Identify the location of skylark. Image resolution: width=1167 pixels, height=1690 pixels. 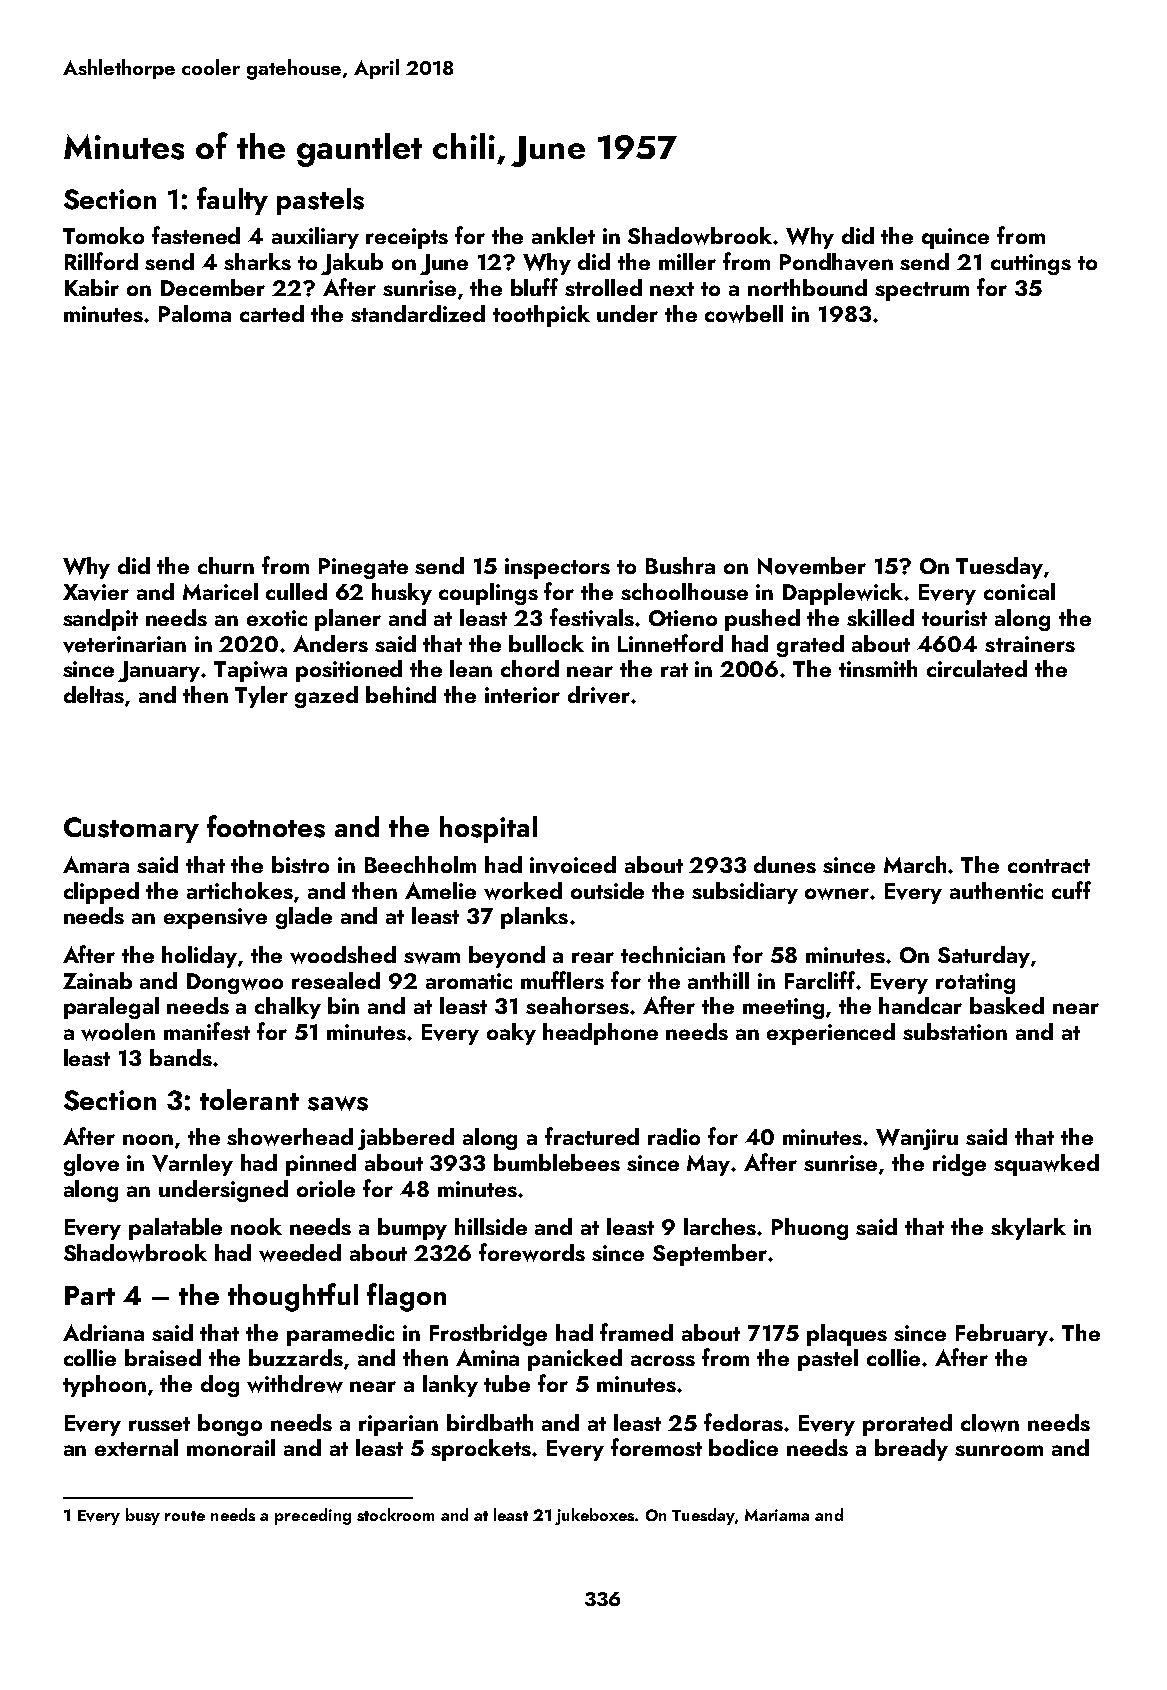
(1028, 1229).
